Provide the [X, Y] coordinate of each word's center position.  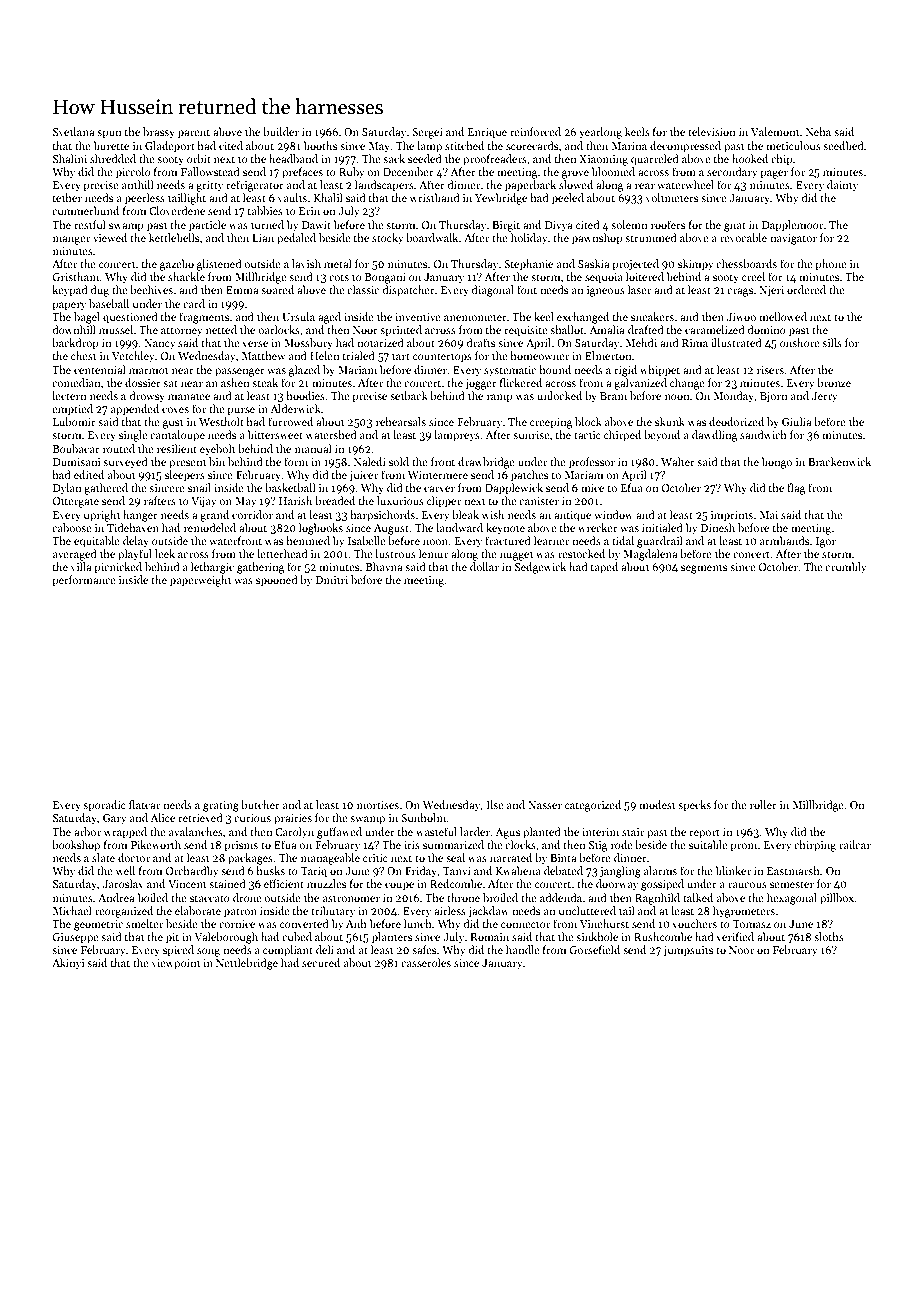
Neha [818, 131]
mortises [378, 805]
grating [221, 806]
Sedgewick [540, 568]
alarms [660, 870]
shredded [113, 158]
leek [165, 553]
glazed [304, 371]
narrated [511, 857]
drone [247, 897]
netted [221, 329]
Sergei [427, 133]
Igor [826, 542]
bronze [834, 382]
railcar [855, 844]
